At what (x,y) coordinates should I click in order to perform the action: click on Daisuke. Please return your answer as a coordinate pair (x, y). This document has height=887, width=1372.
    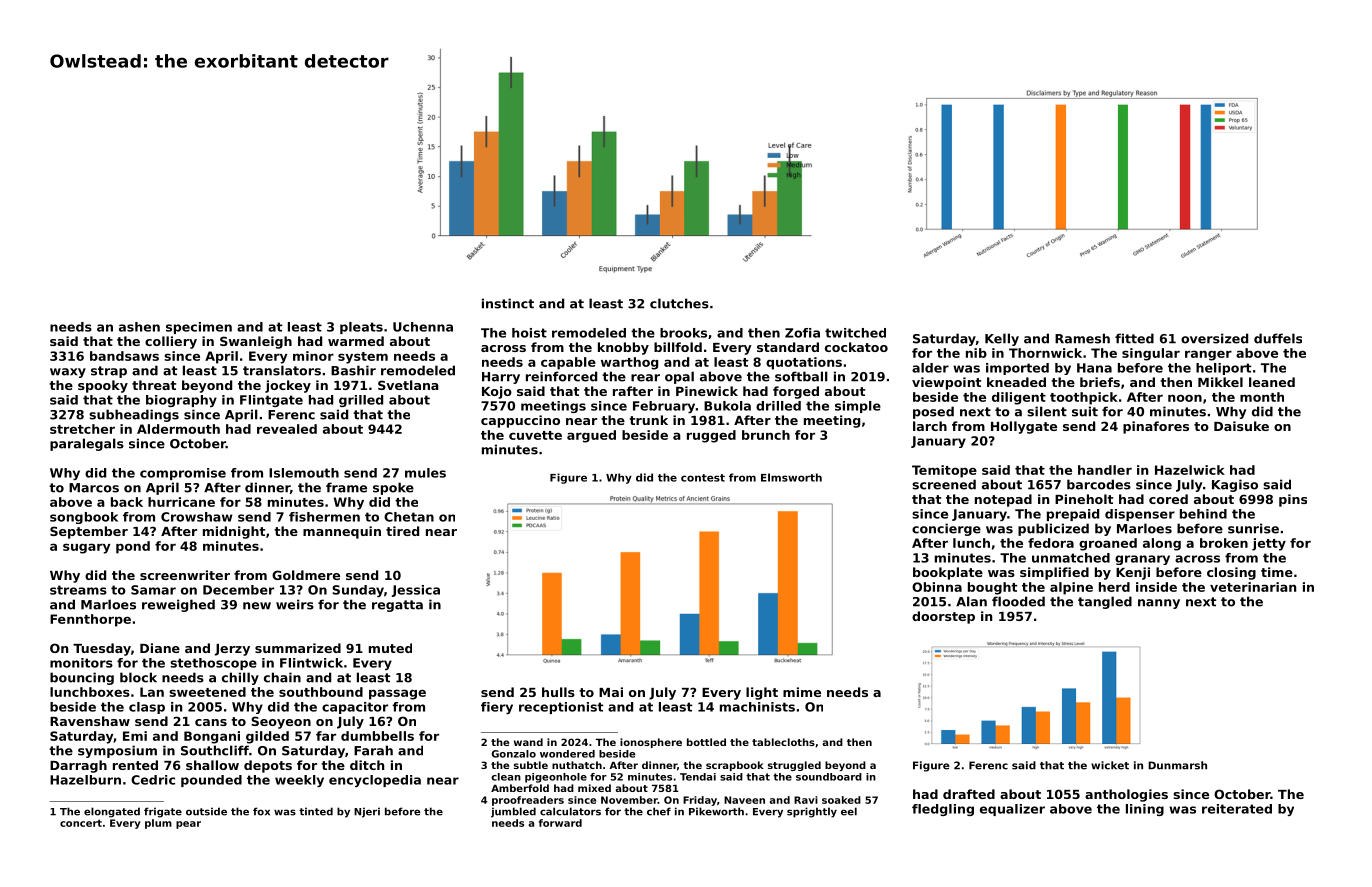
    Looking at the image, I should click on (1241, 426).
